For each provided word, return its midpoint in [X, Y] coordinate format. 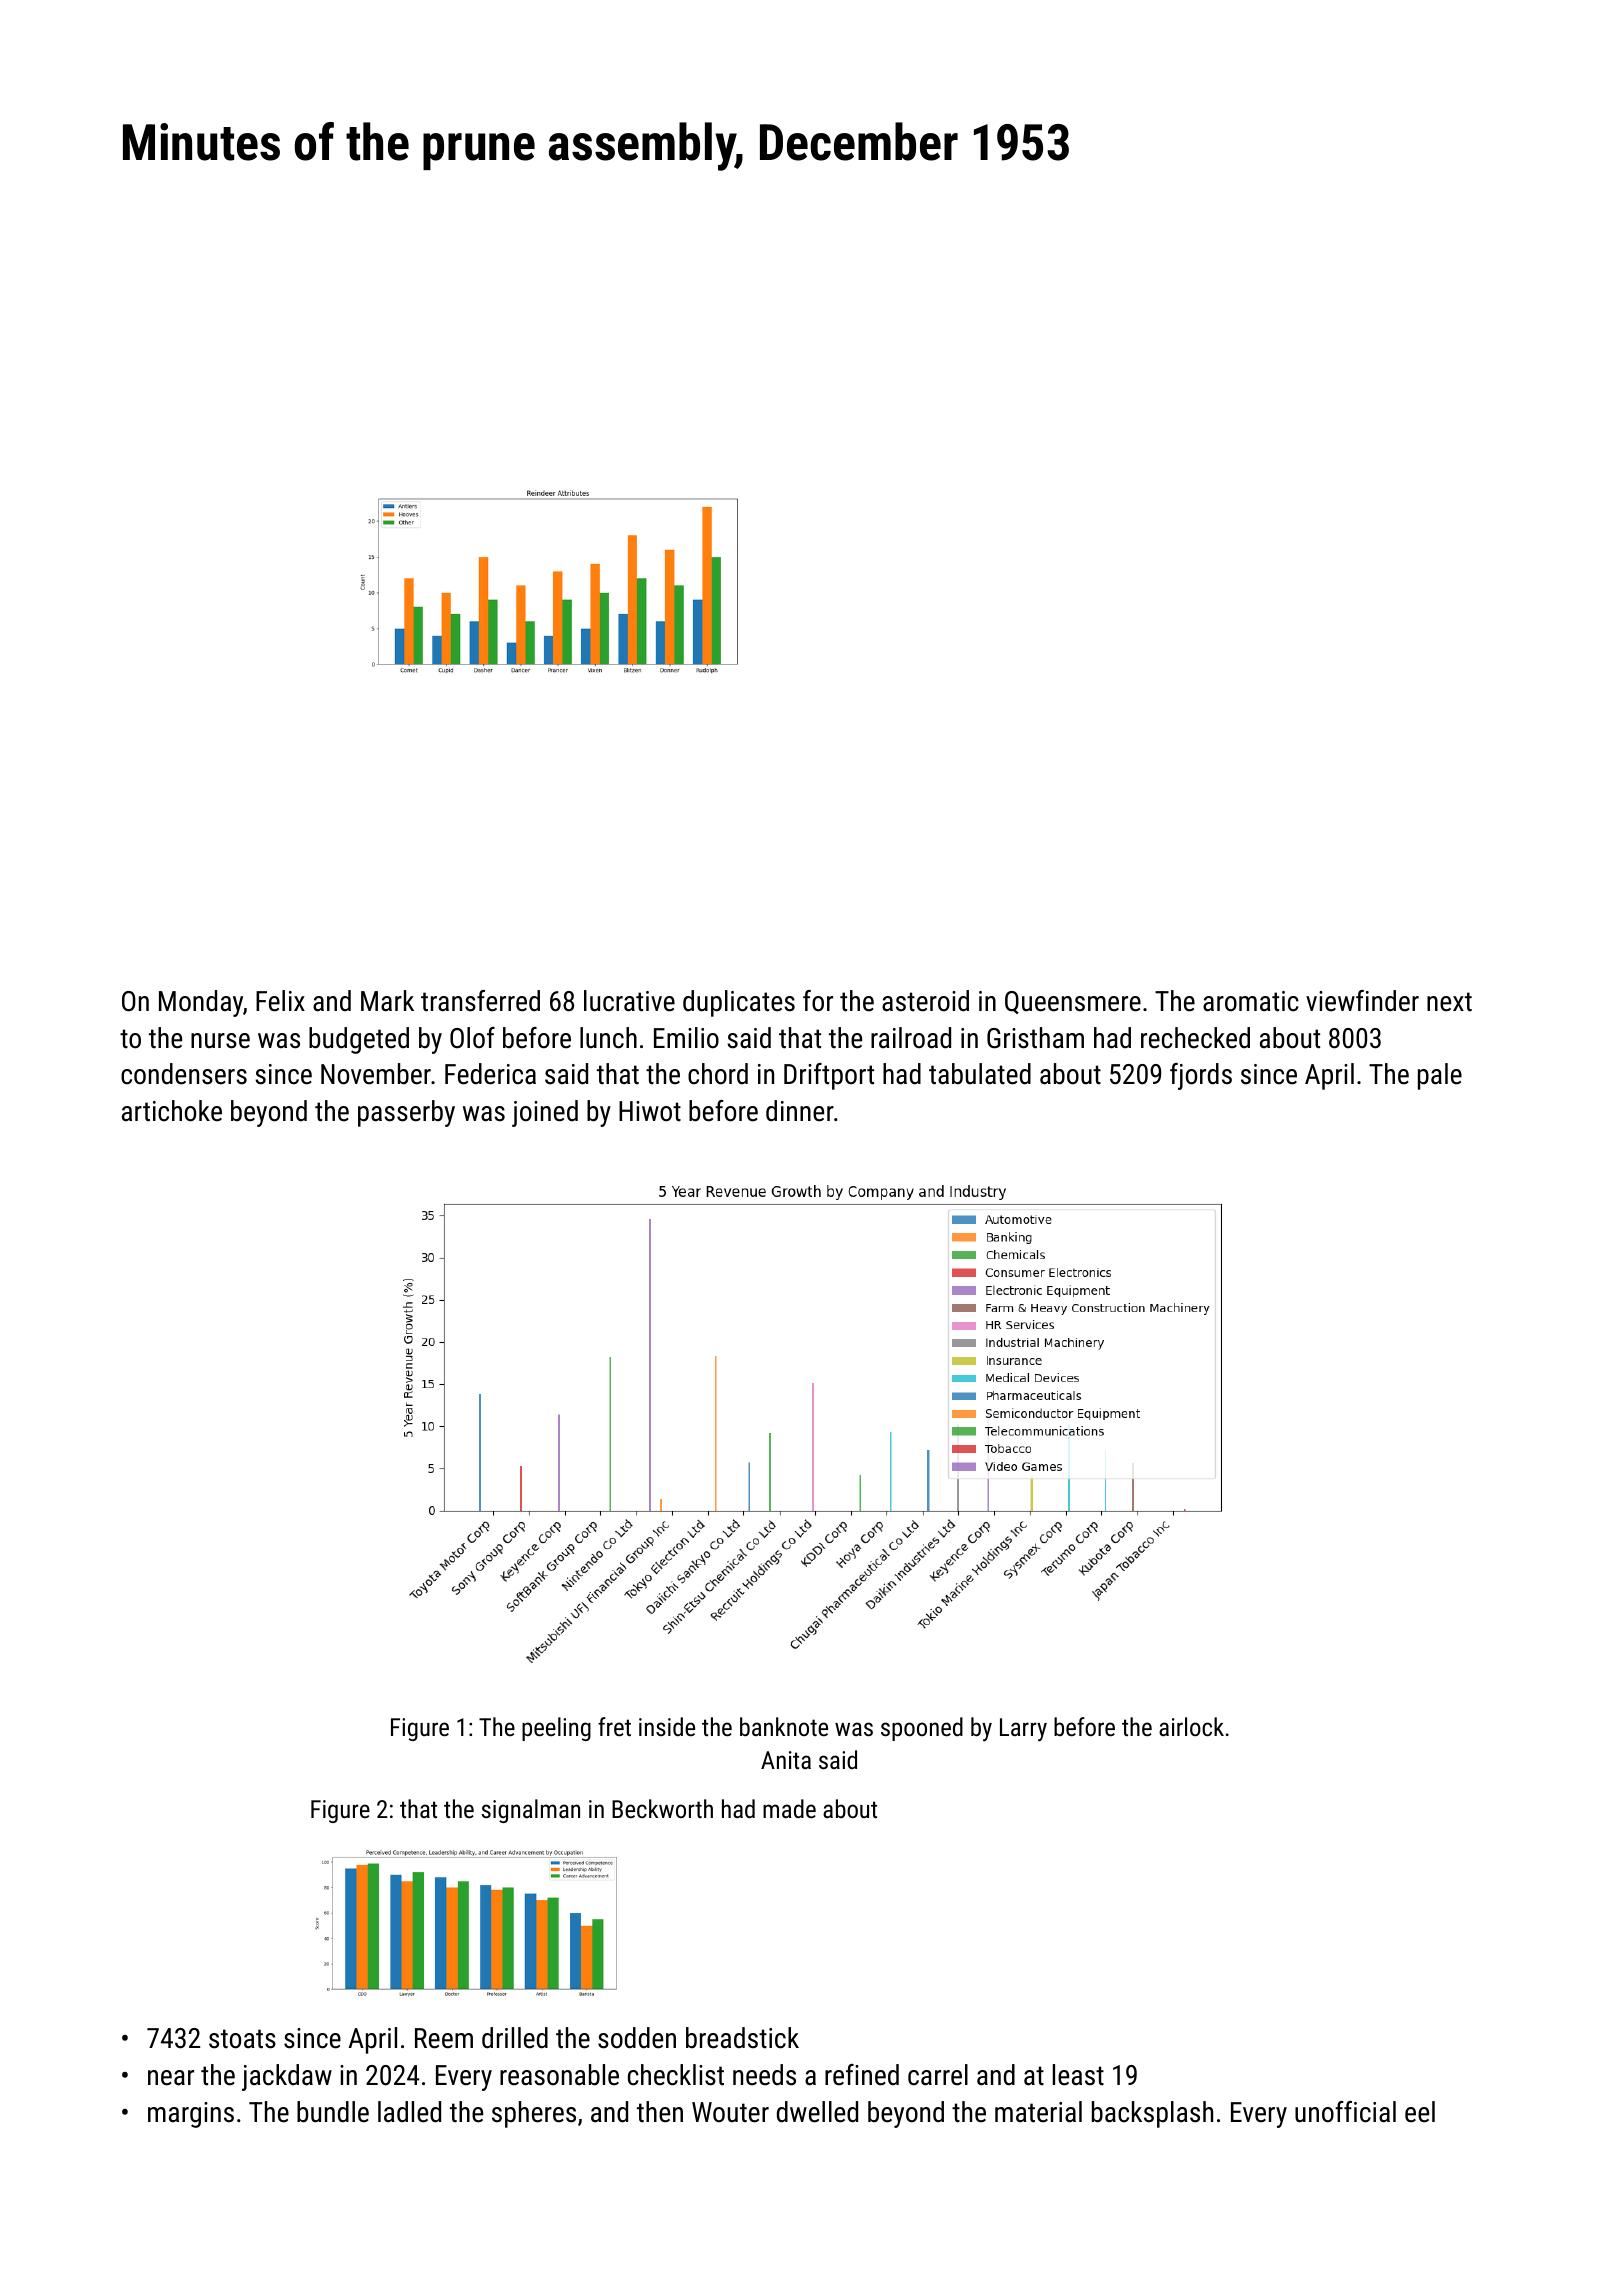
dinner [800, 1111]
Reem [444, 2038]
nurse [220, 1041]
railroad [911, 1038]
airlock [1191, 1726]
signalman [531, 1811]
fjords [1201, 1076]
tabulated [980, 1074]
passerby [406, 1113]
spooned [922, 1729]
